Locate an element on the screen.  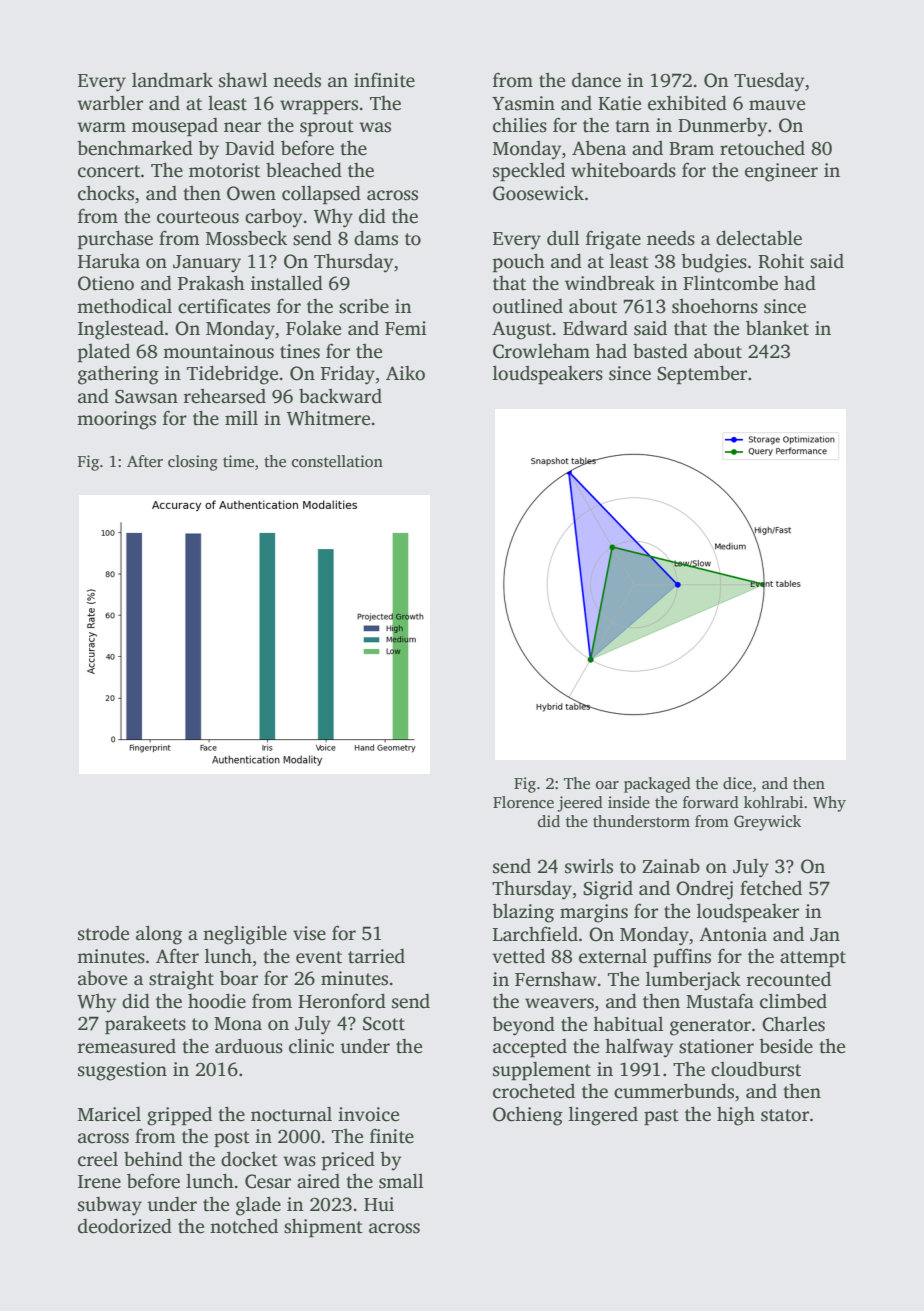
Yasmin is located at coordinates (523, 103).
